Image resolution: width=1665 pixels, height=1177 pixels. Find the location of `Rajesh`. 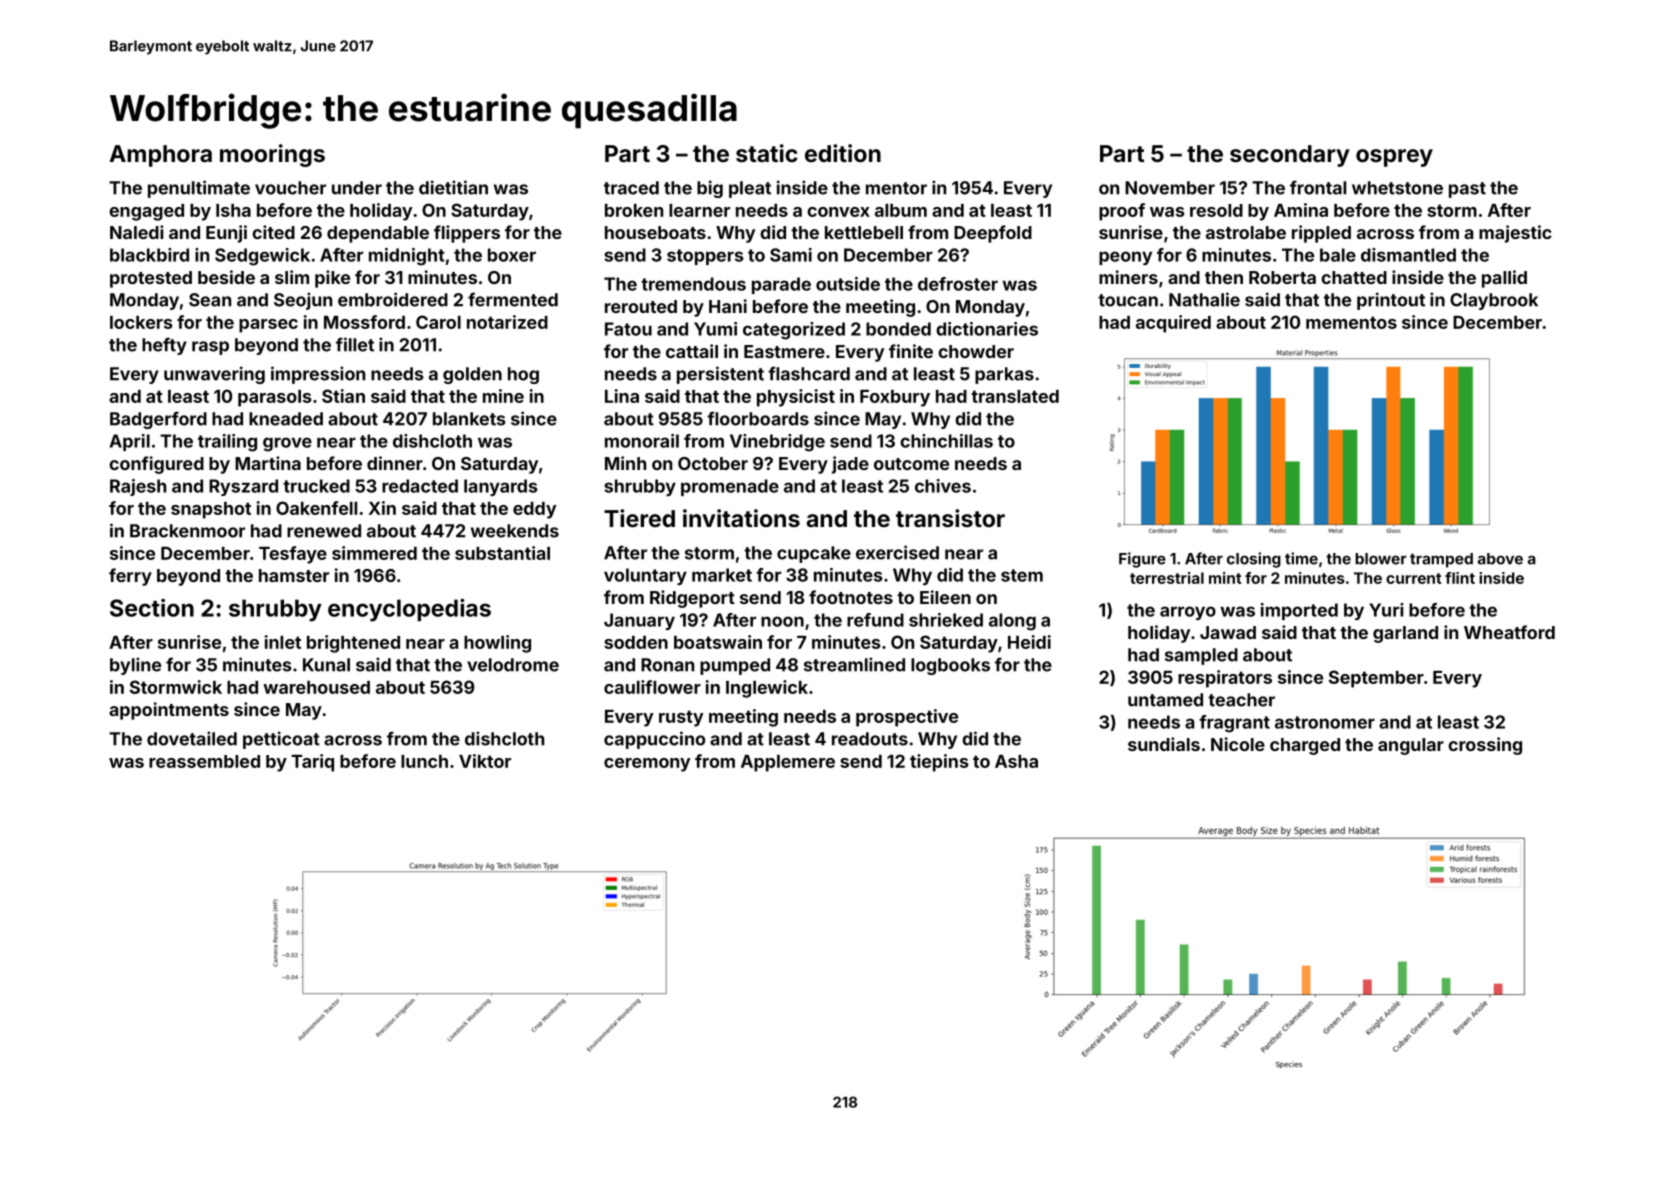

Rajesh is located at coordinates (138, 487).
